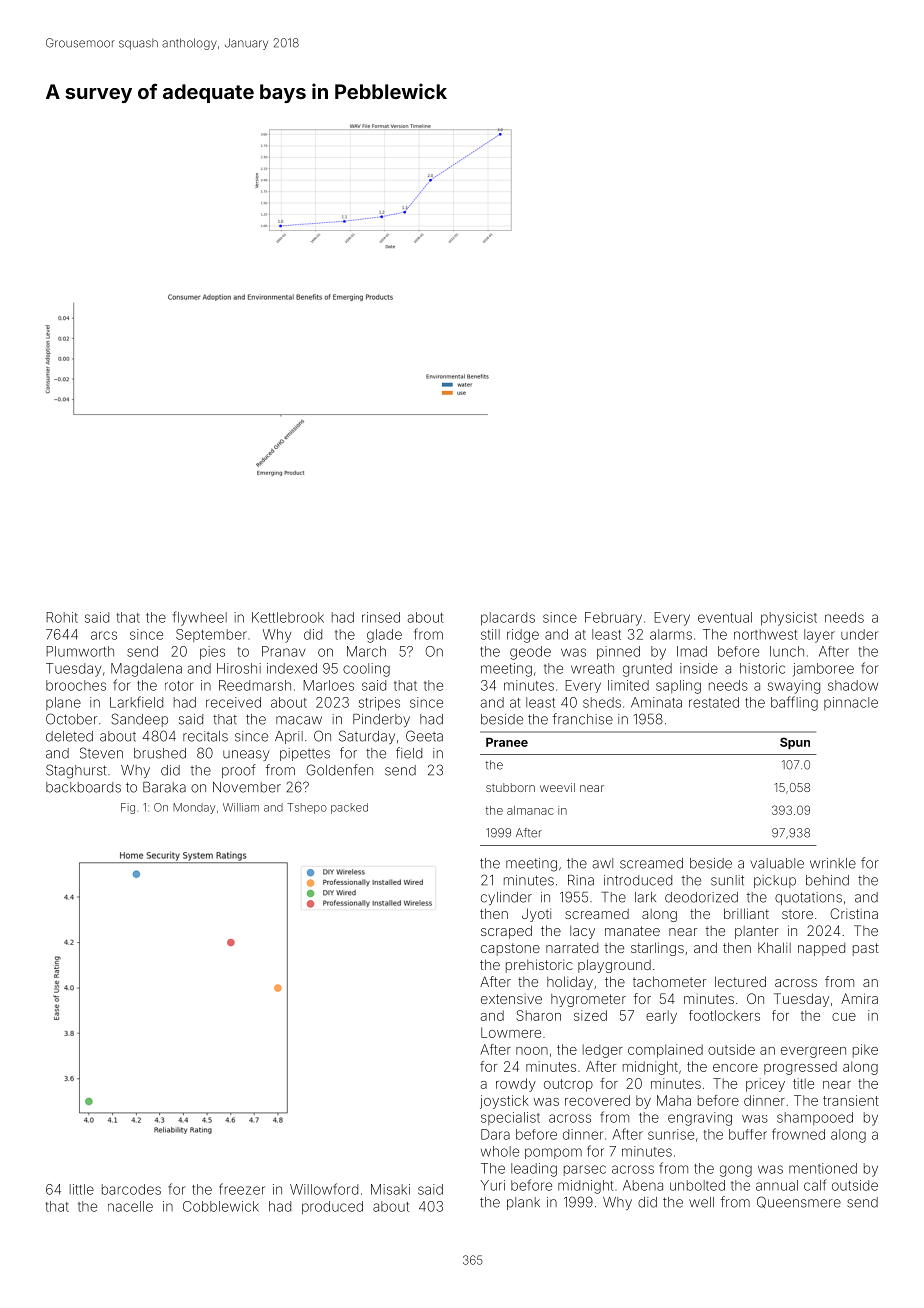 The height and width of the screenshot is (1308, 924). Describe the element at coordinates (241, 807) in the screenshot. I see `William` at that location.
